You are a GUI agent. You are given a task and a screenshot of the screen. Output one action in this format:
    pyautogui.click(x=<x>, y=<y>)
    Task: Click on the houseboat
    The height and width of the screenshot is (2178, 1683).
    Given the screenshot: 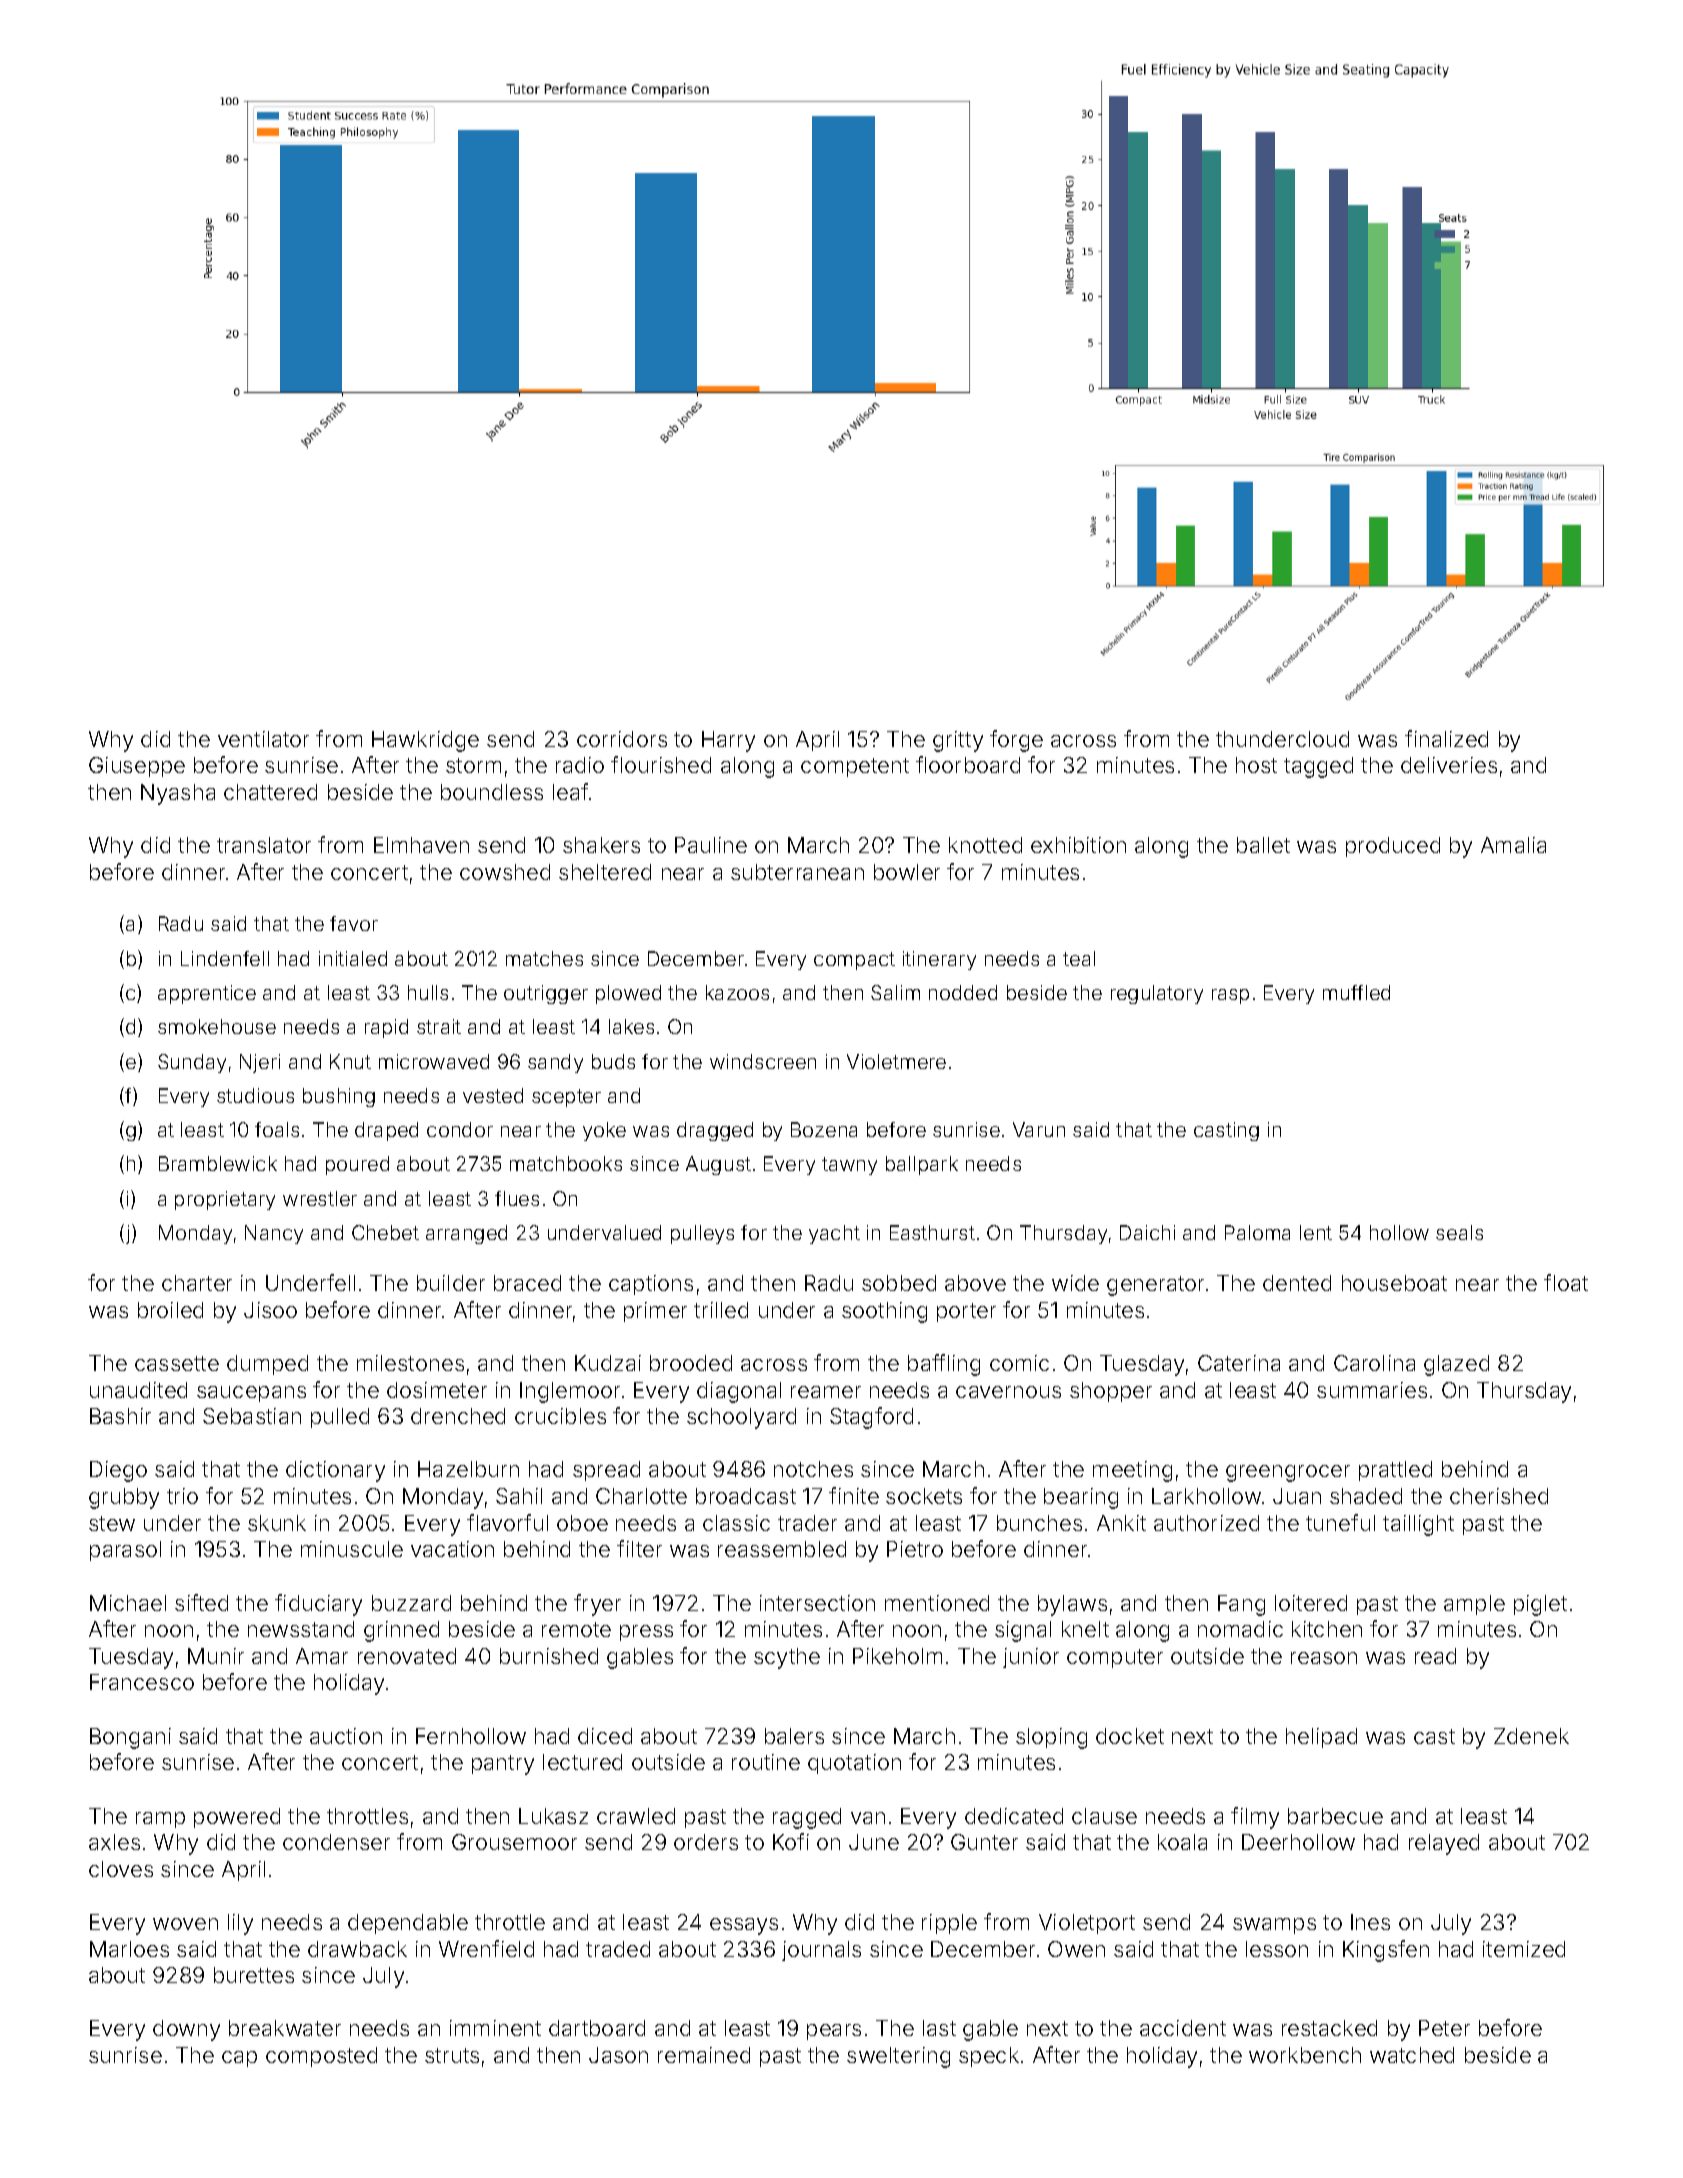 What is the action you would take?
    pyautogui.click(x=1394, y=1283)
